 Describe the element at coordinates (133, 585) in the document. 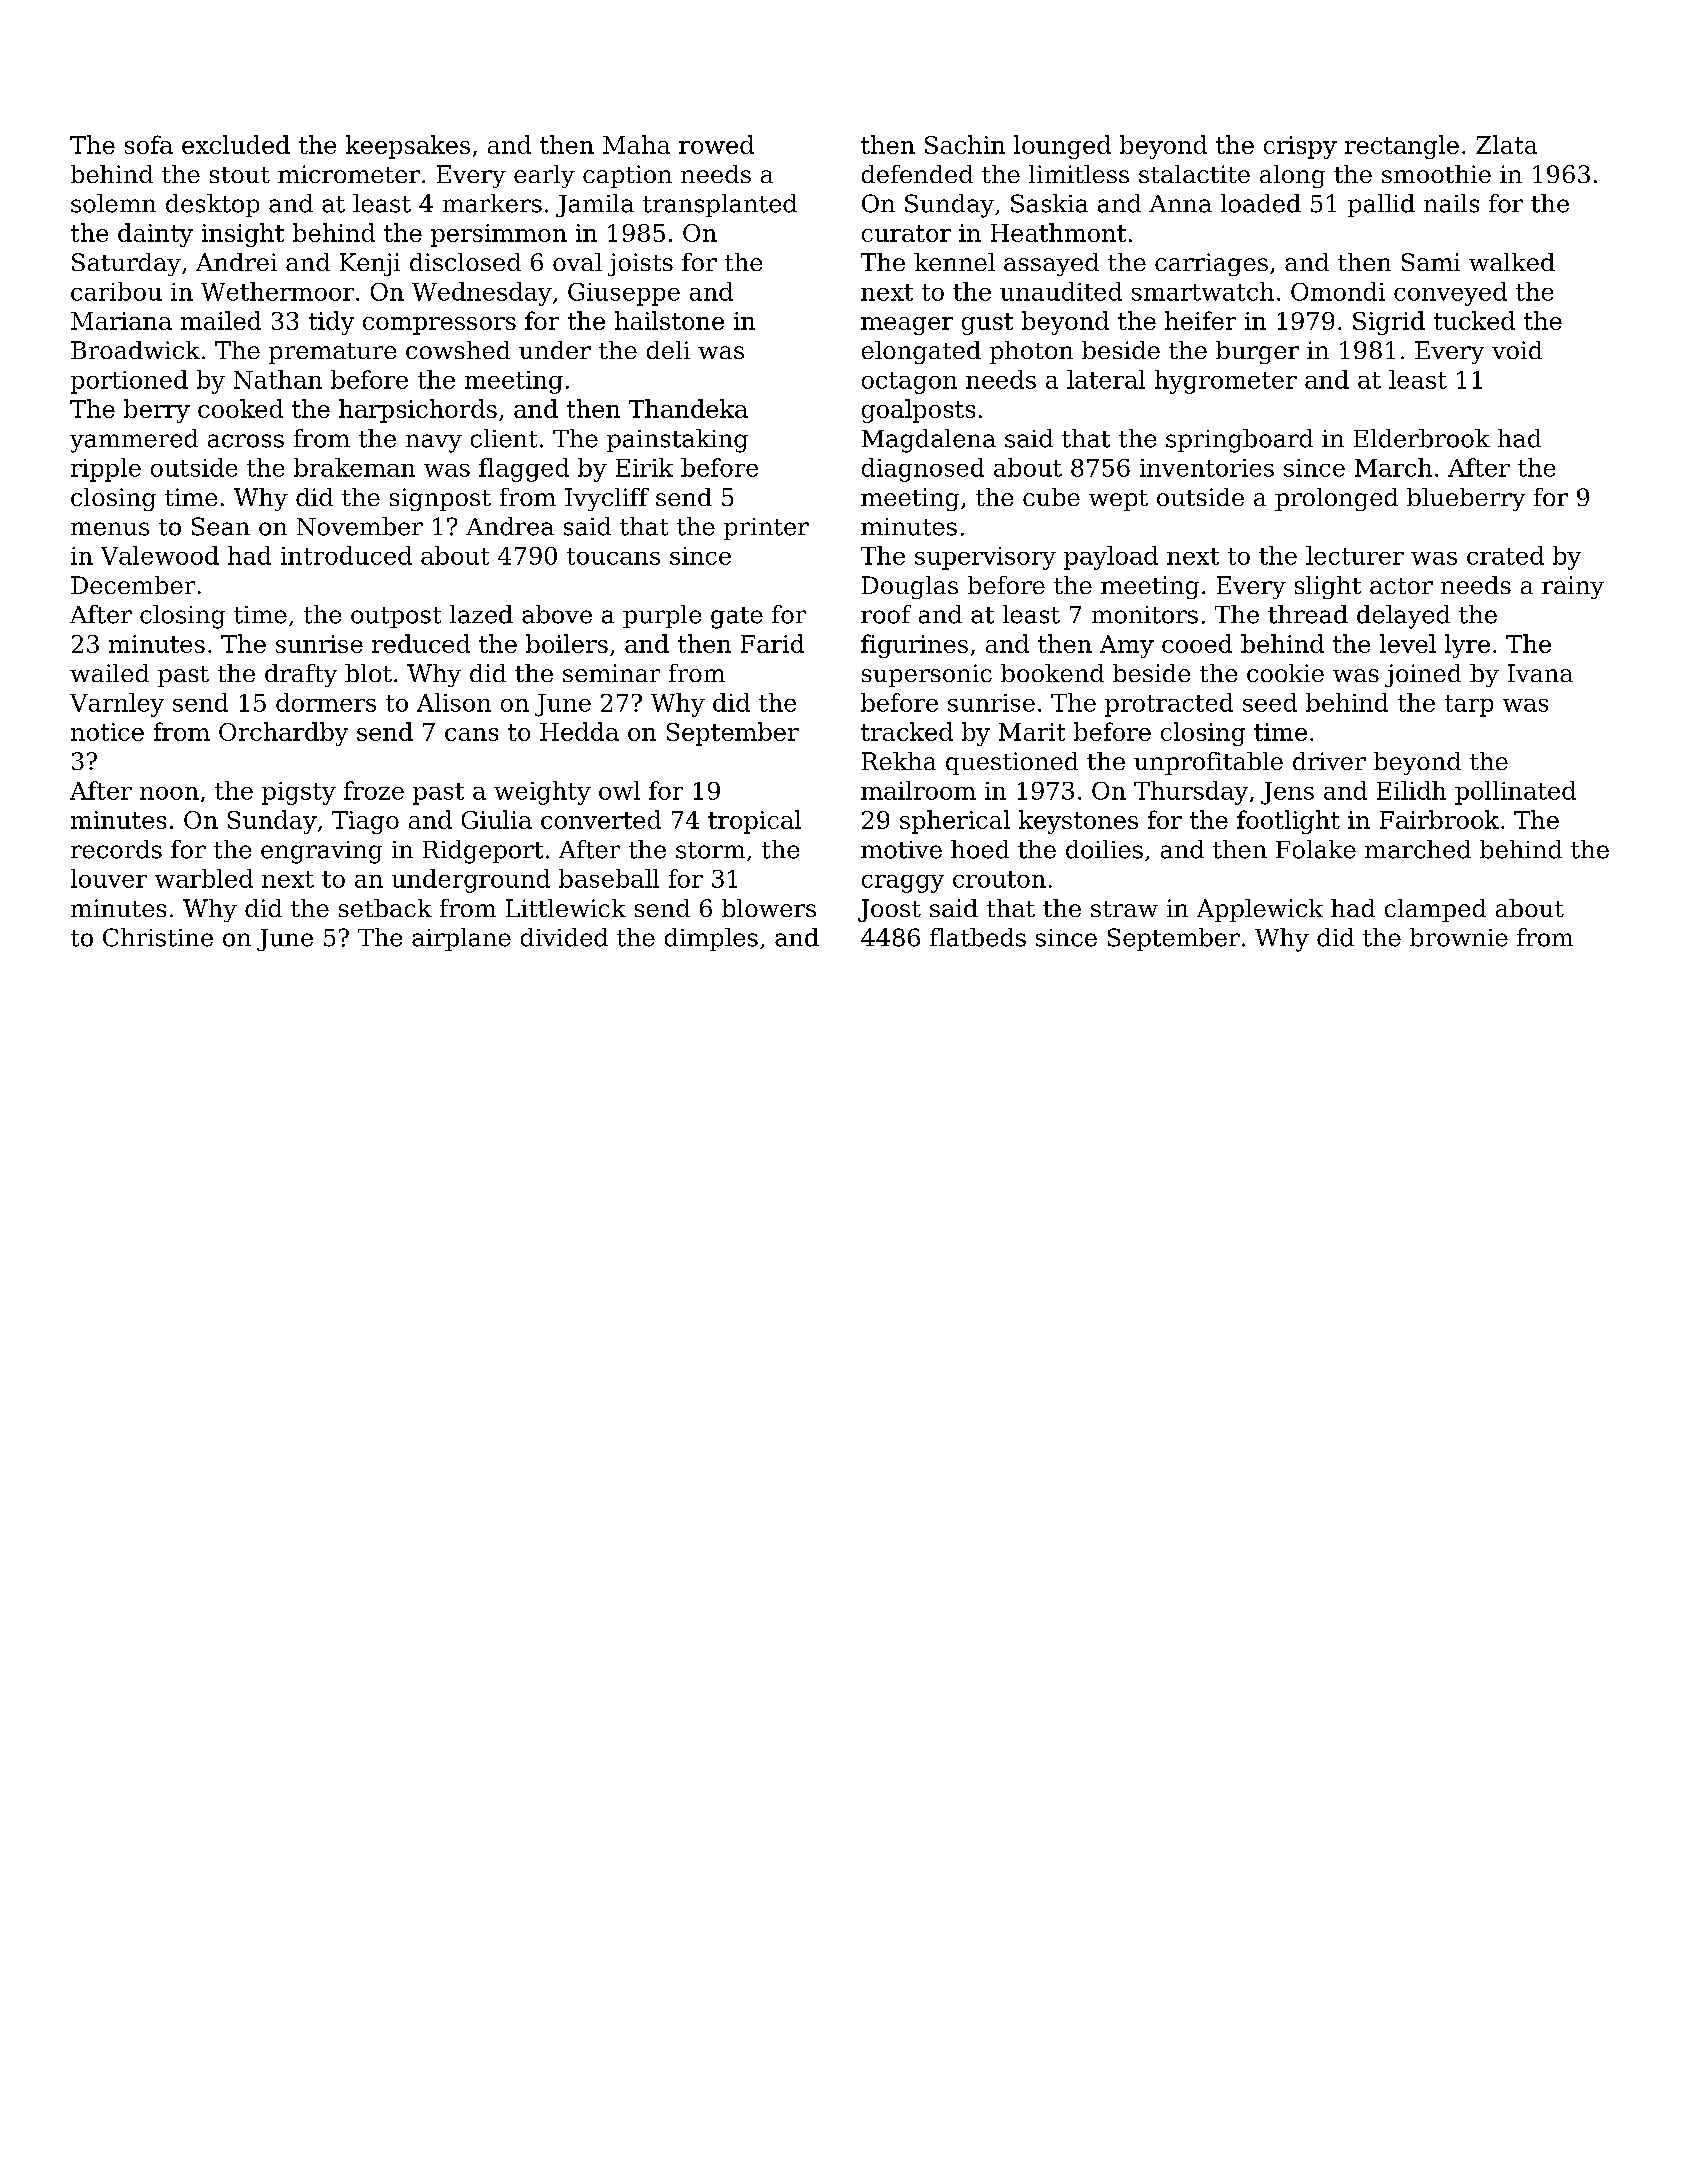

I see `December` at that location.
